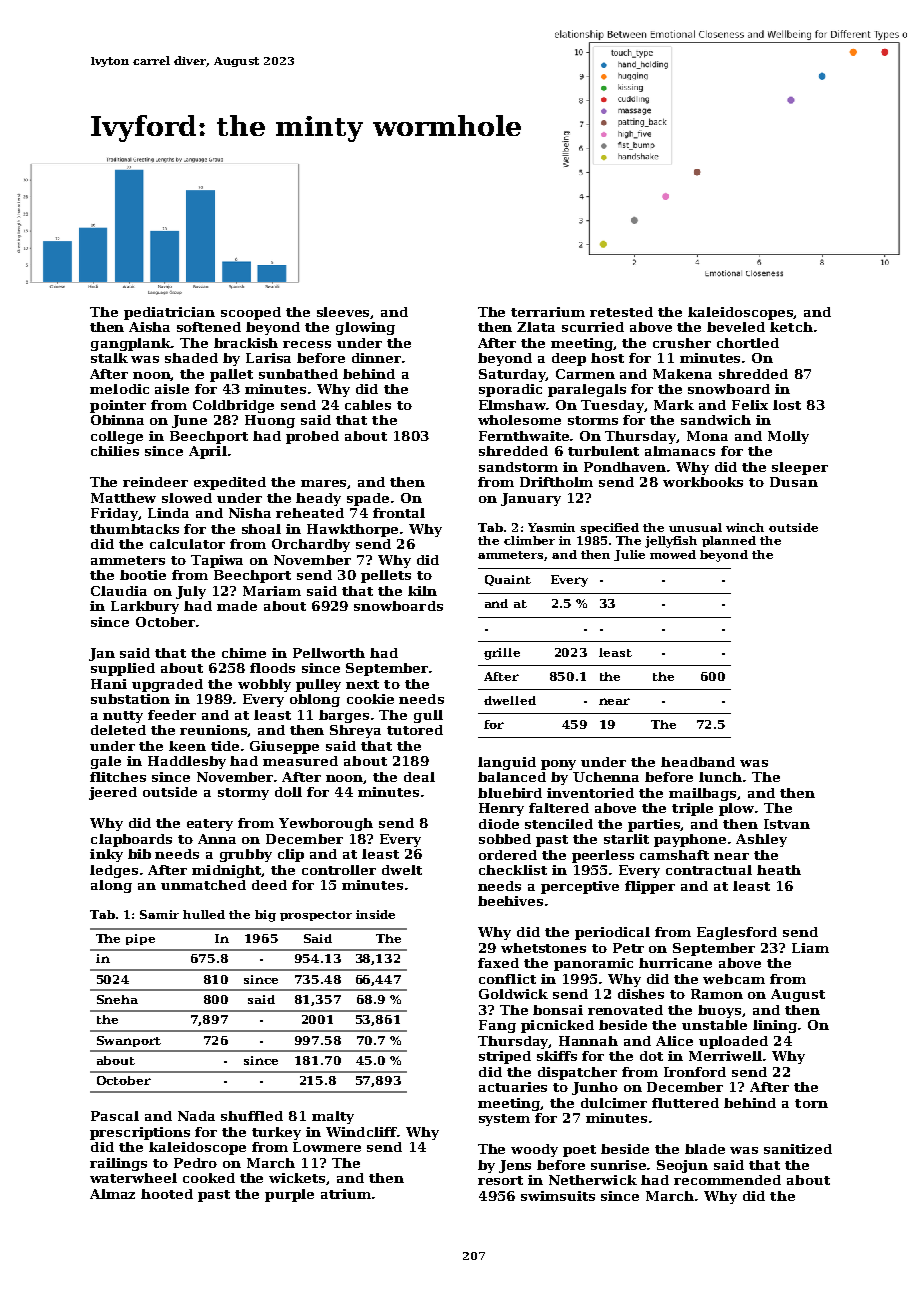 This screenshot has width=924, height=1308. Describe the element at coordinates (344, 313) in the screenshot. I see `sleeves` at that location.
